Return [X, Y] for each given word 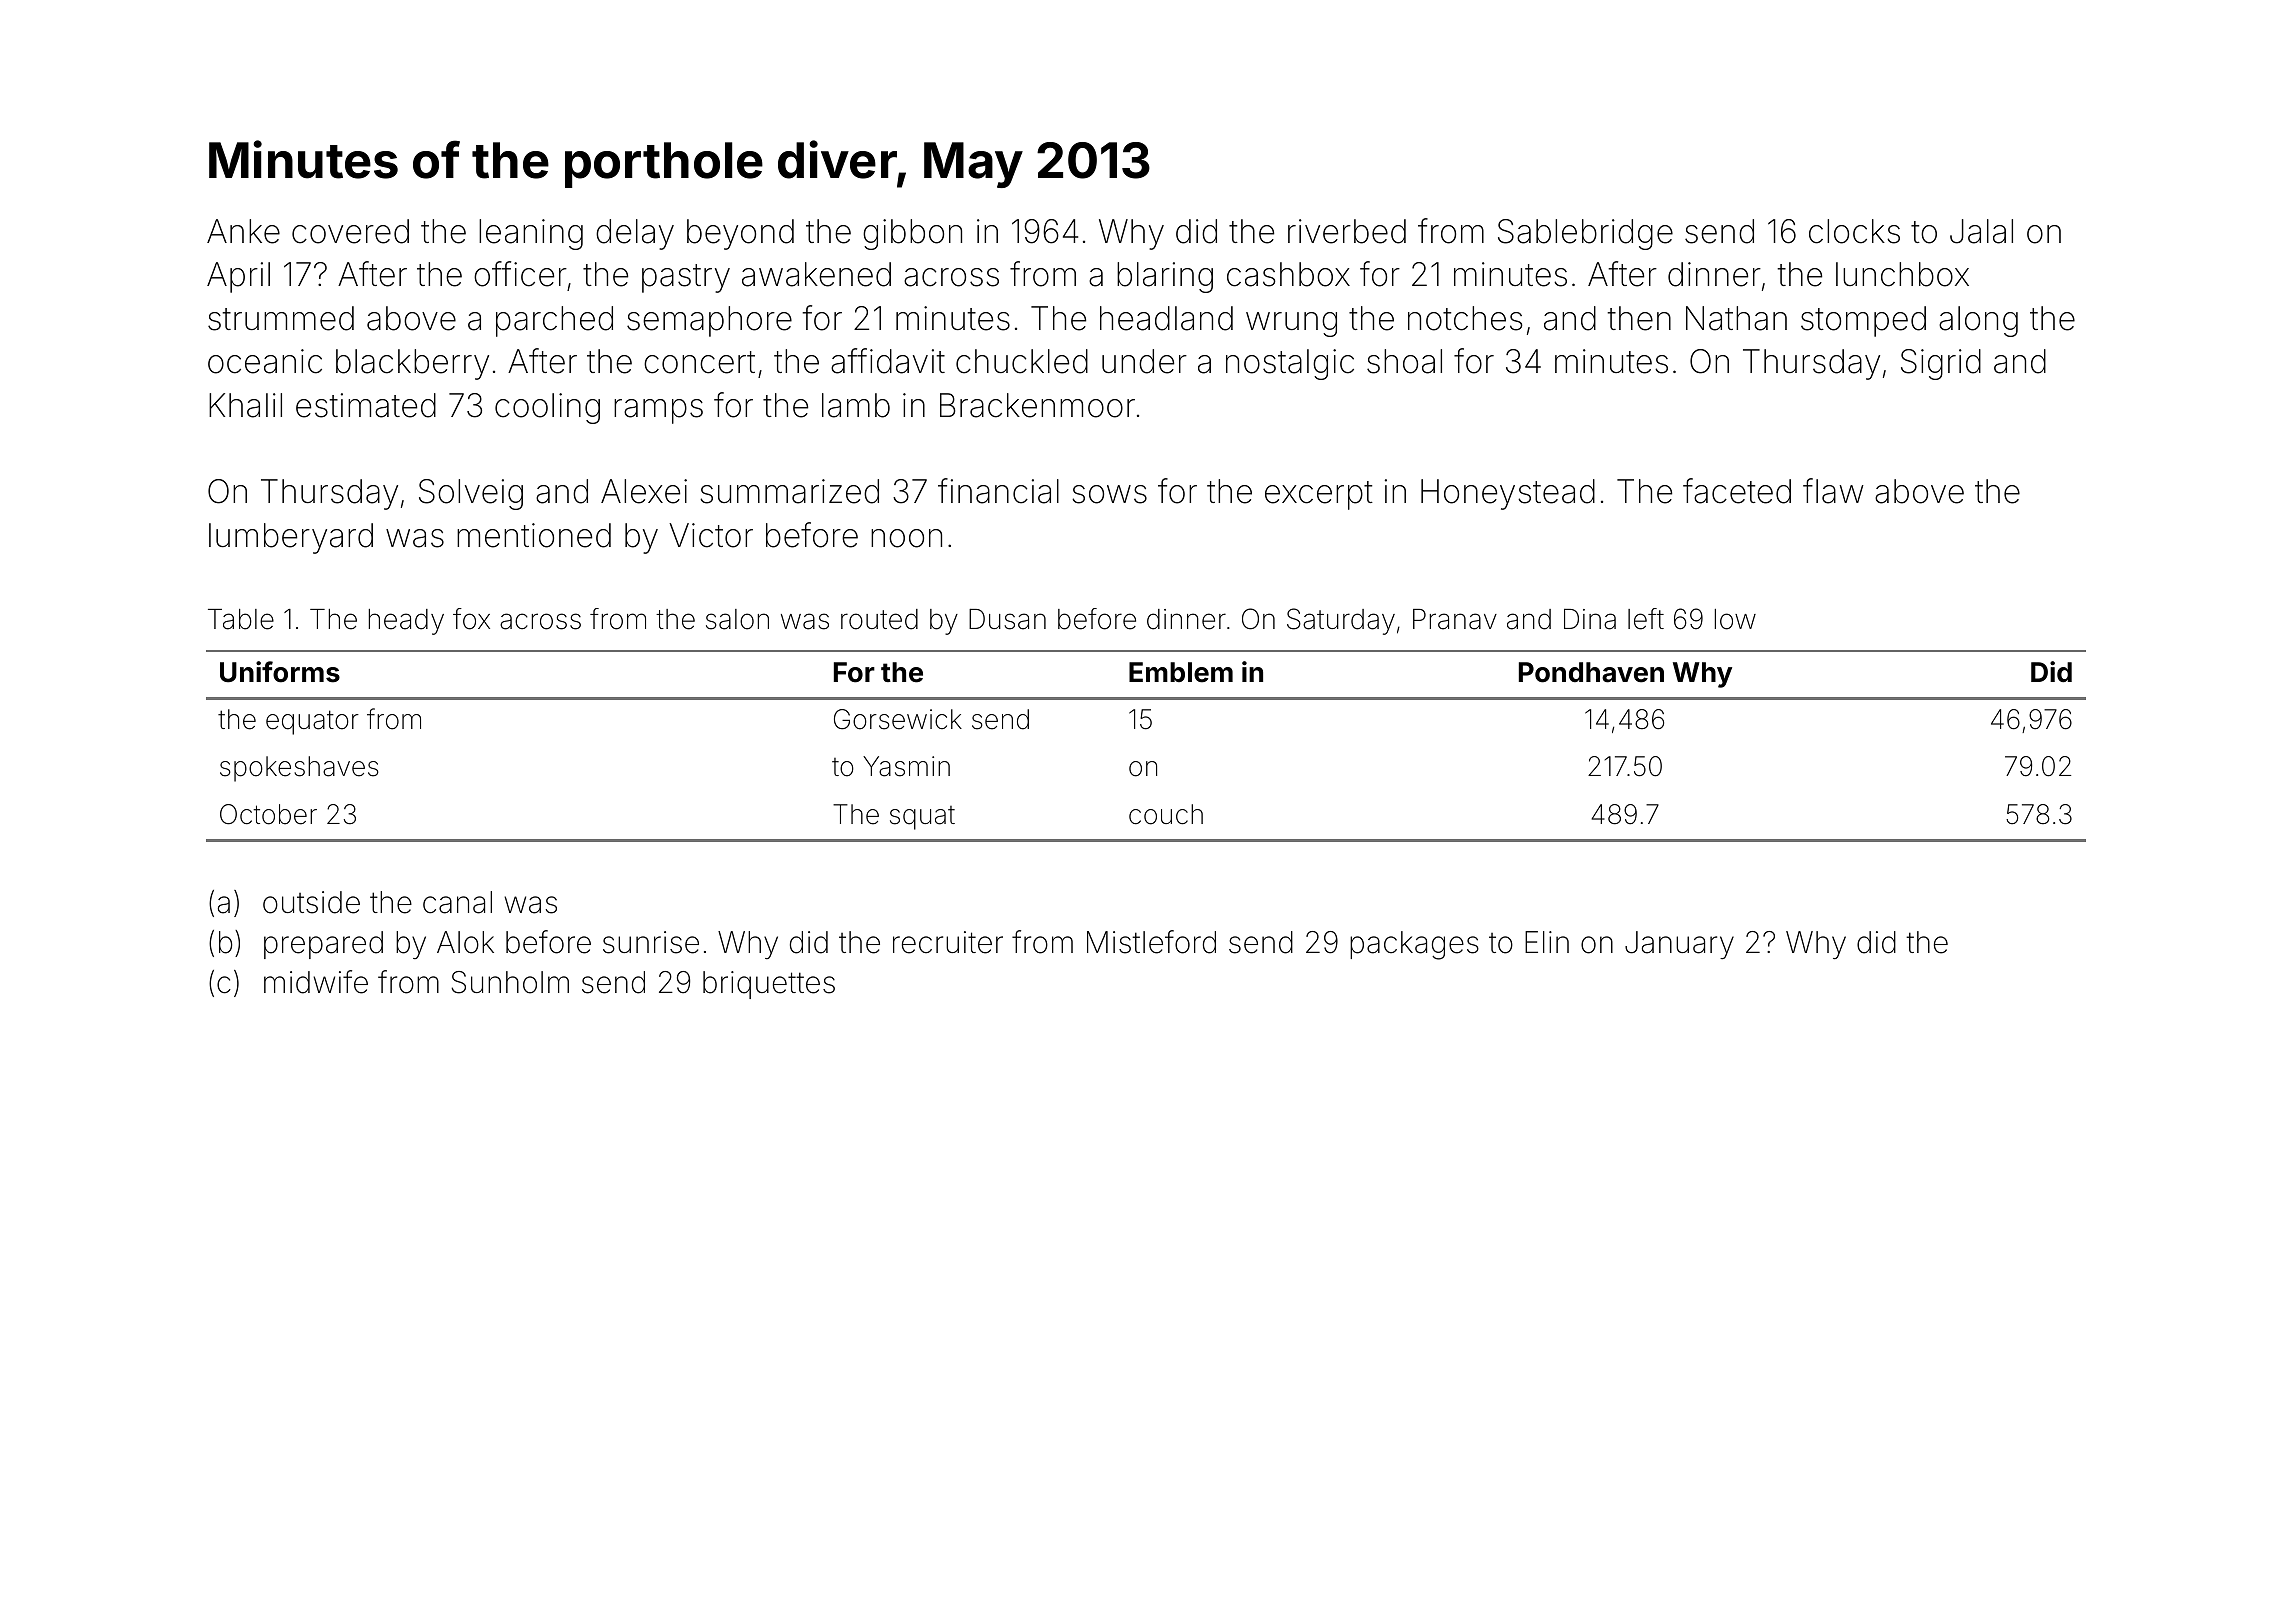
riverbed [1347, 231]
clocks [1854, 231]
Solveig [471, 494]
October [268, 814]
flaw [1833, 491]
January [1679, 945]
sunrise [651, 942]
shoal [1404, 361]
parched [554, 321]
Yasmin [906, 766]
